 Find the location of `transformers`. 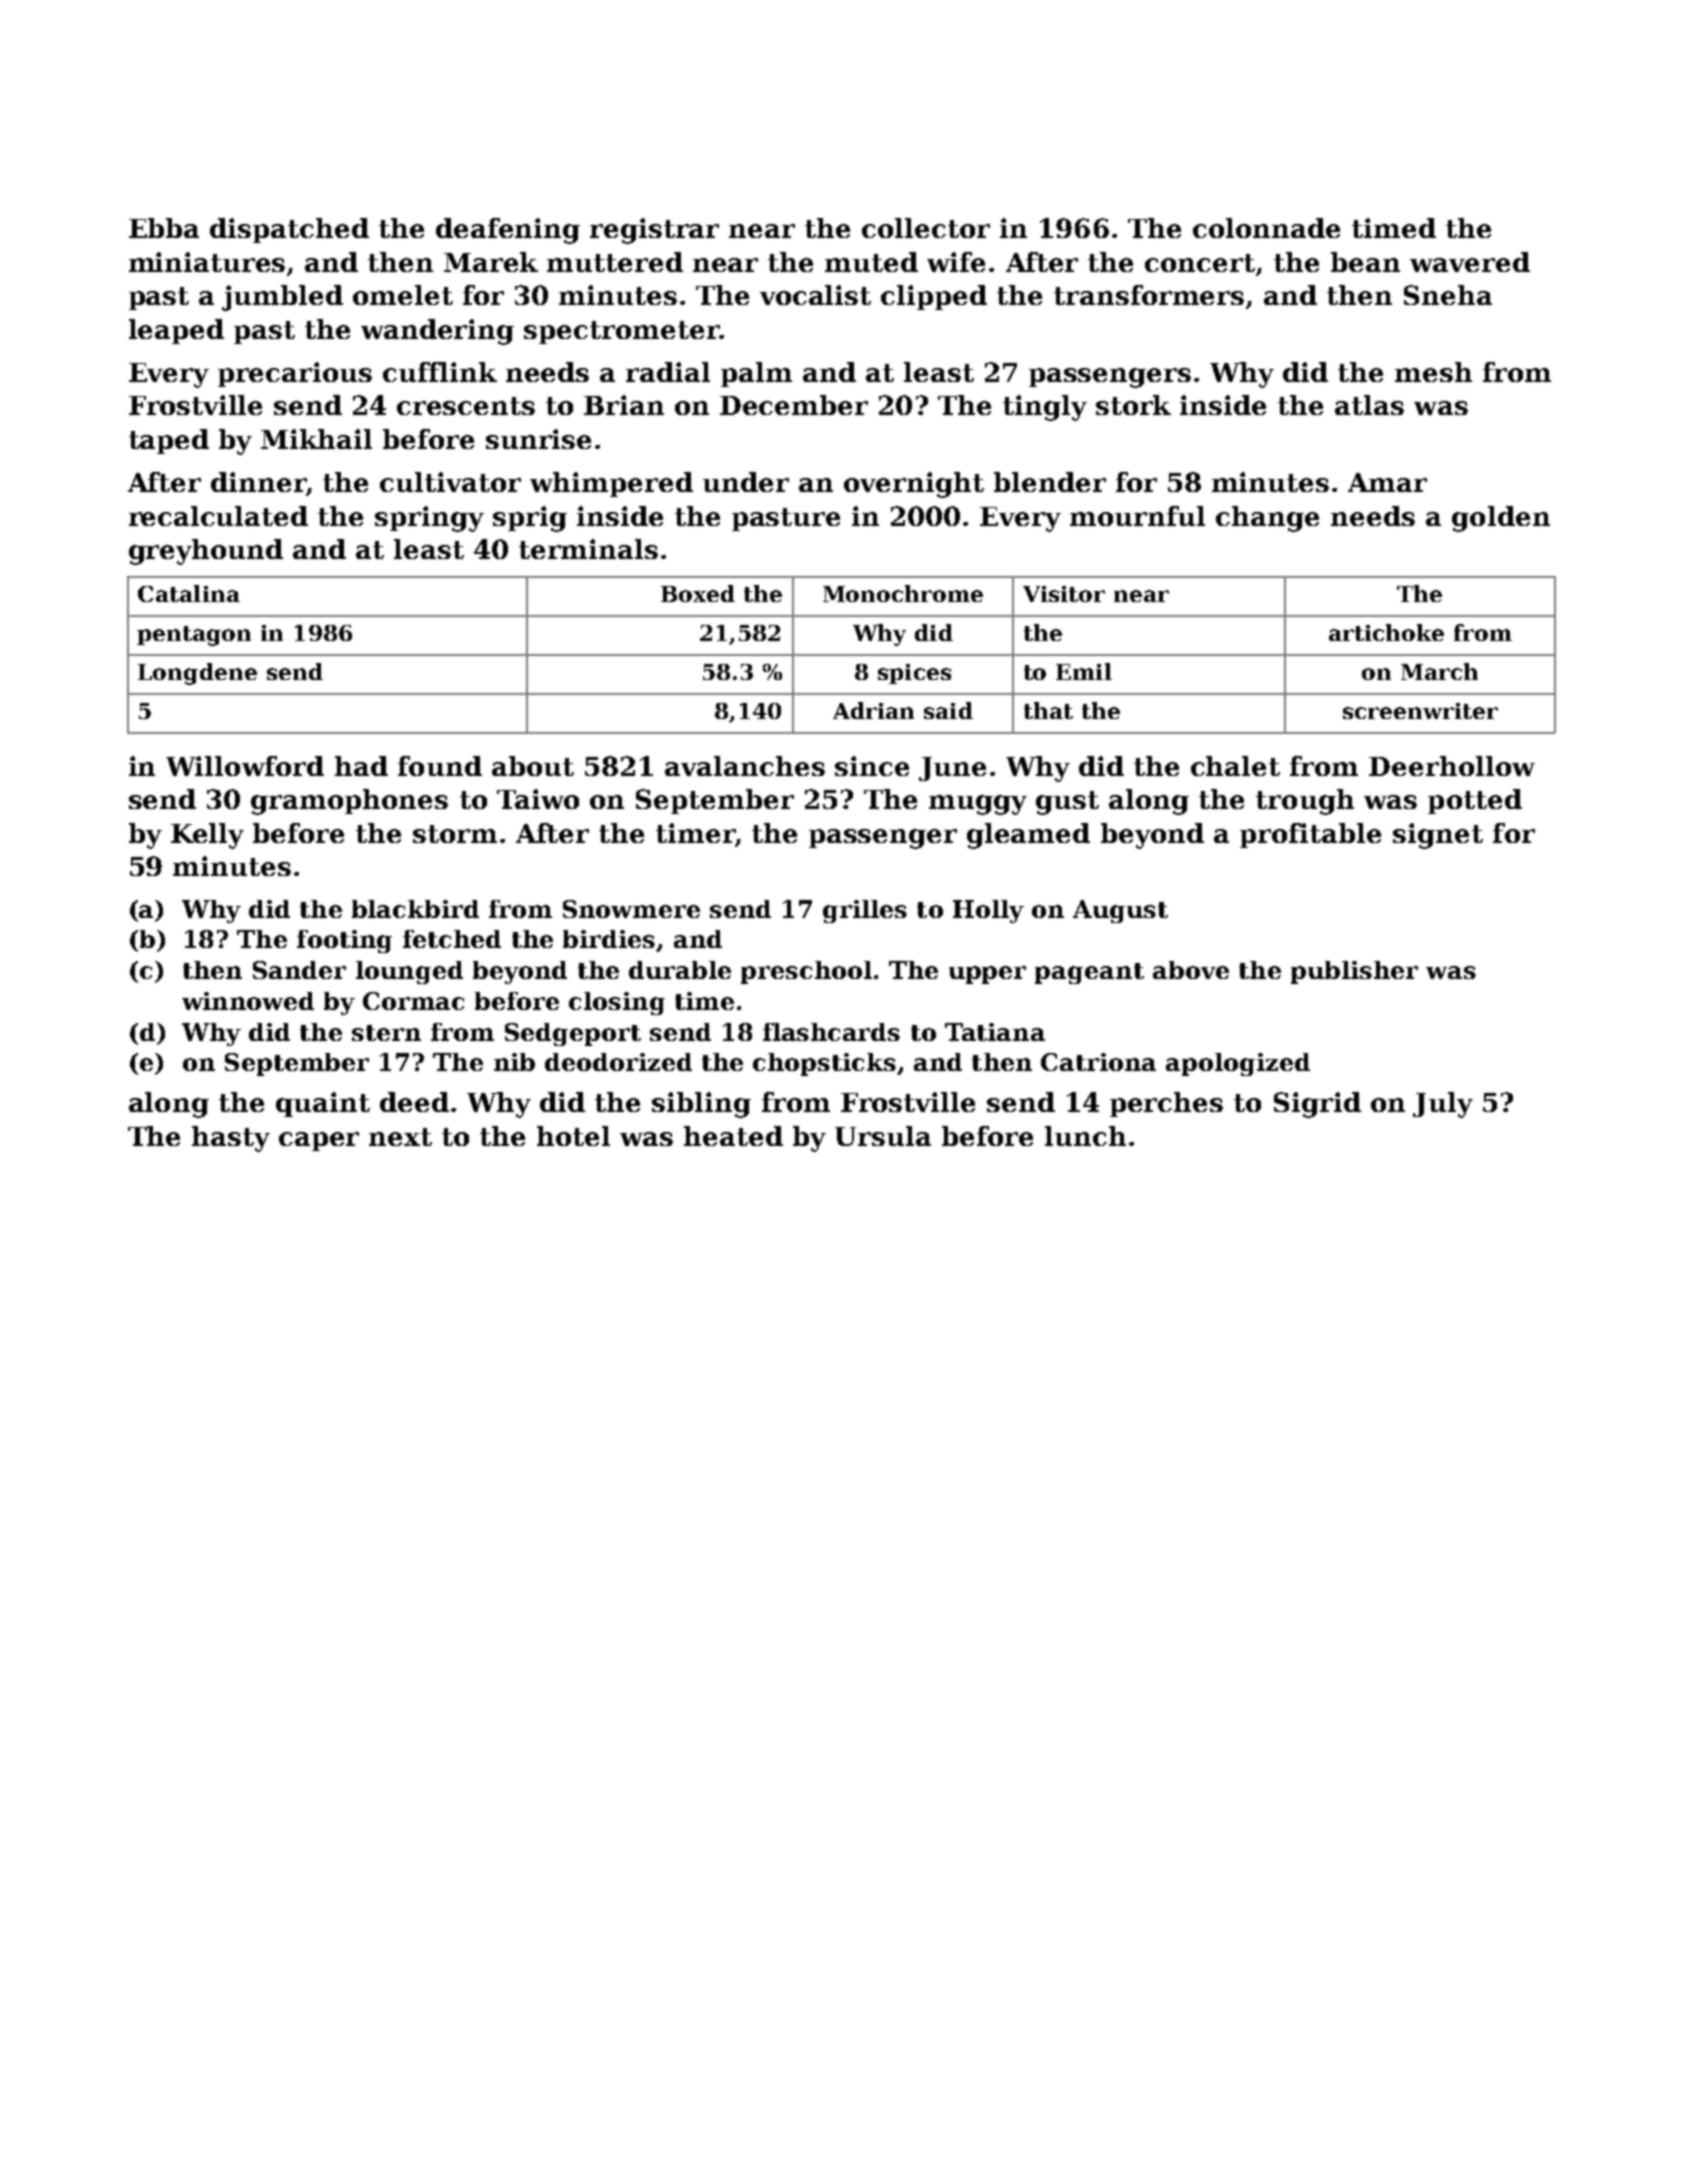

transformers is located at coordinates (1149, 295).
